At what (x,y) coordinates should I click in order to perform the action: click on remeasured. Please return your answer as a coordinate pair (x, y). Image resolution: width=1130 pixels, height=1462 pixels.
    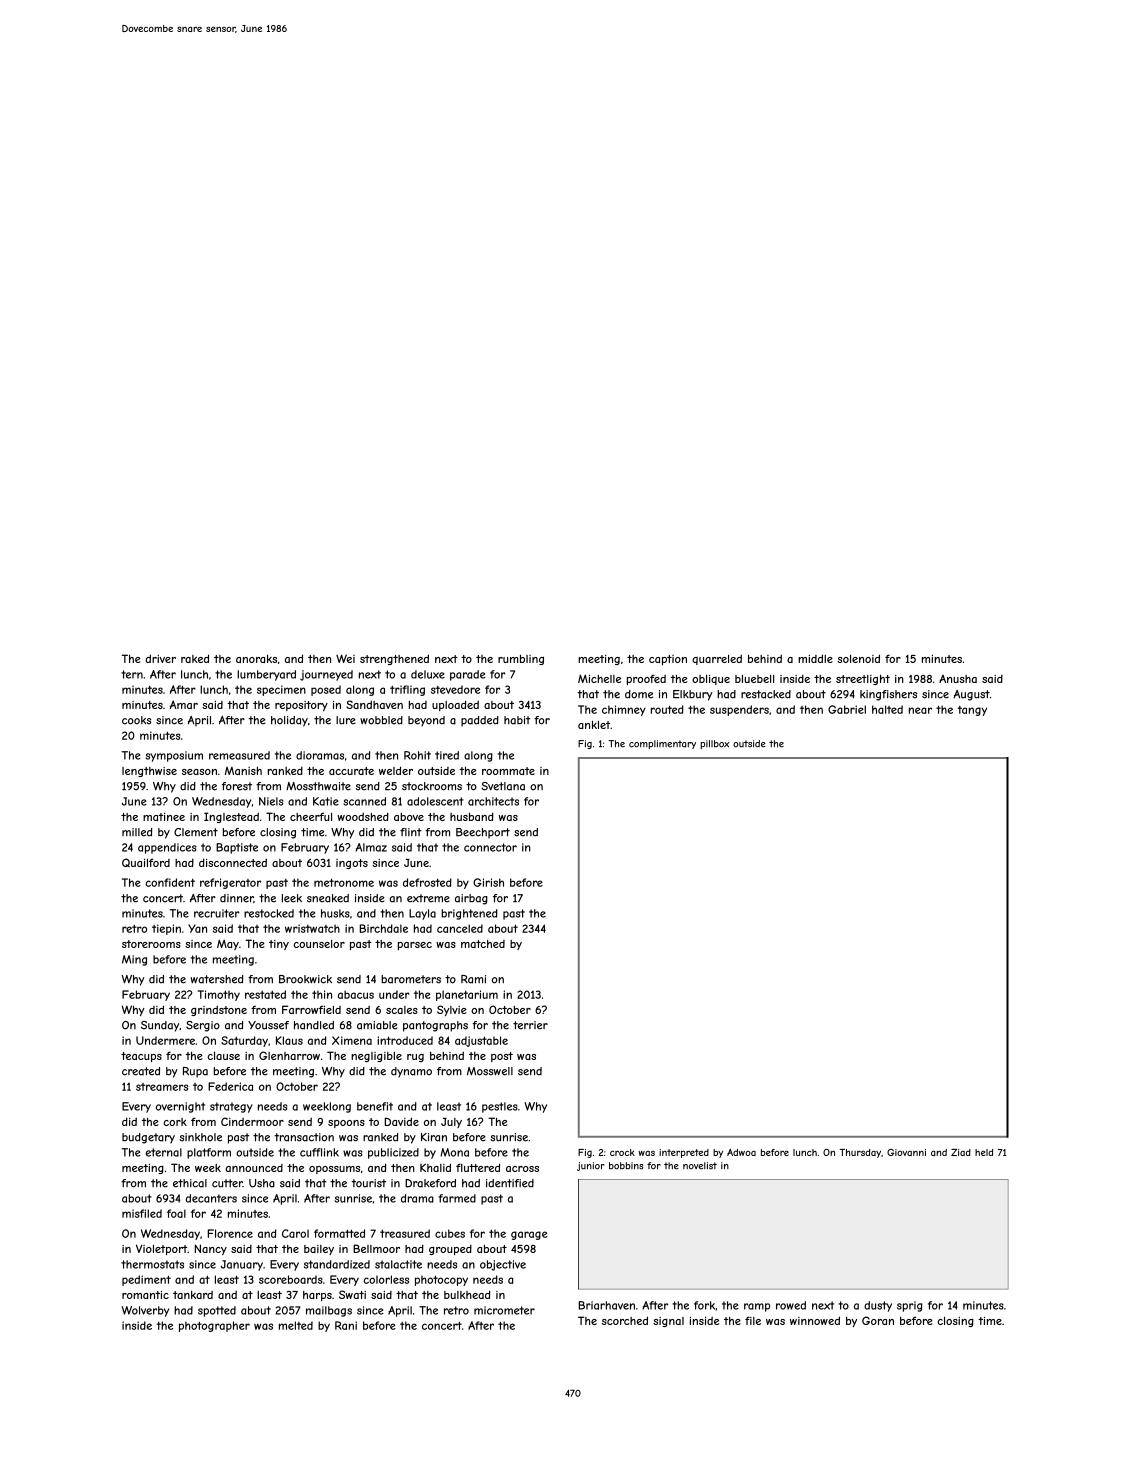
    Looking at the image, I should click on (239, 755).
